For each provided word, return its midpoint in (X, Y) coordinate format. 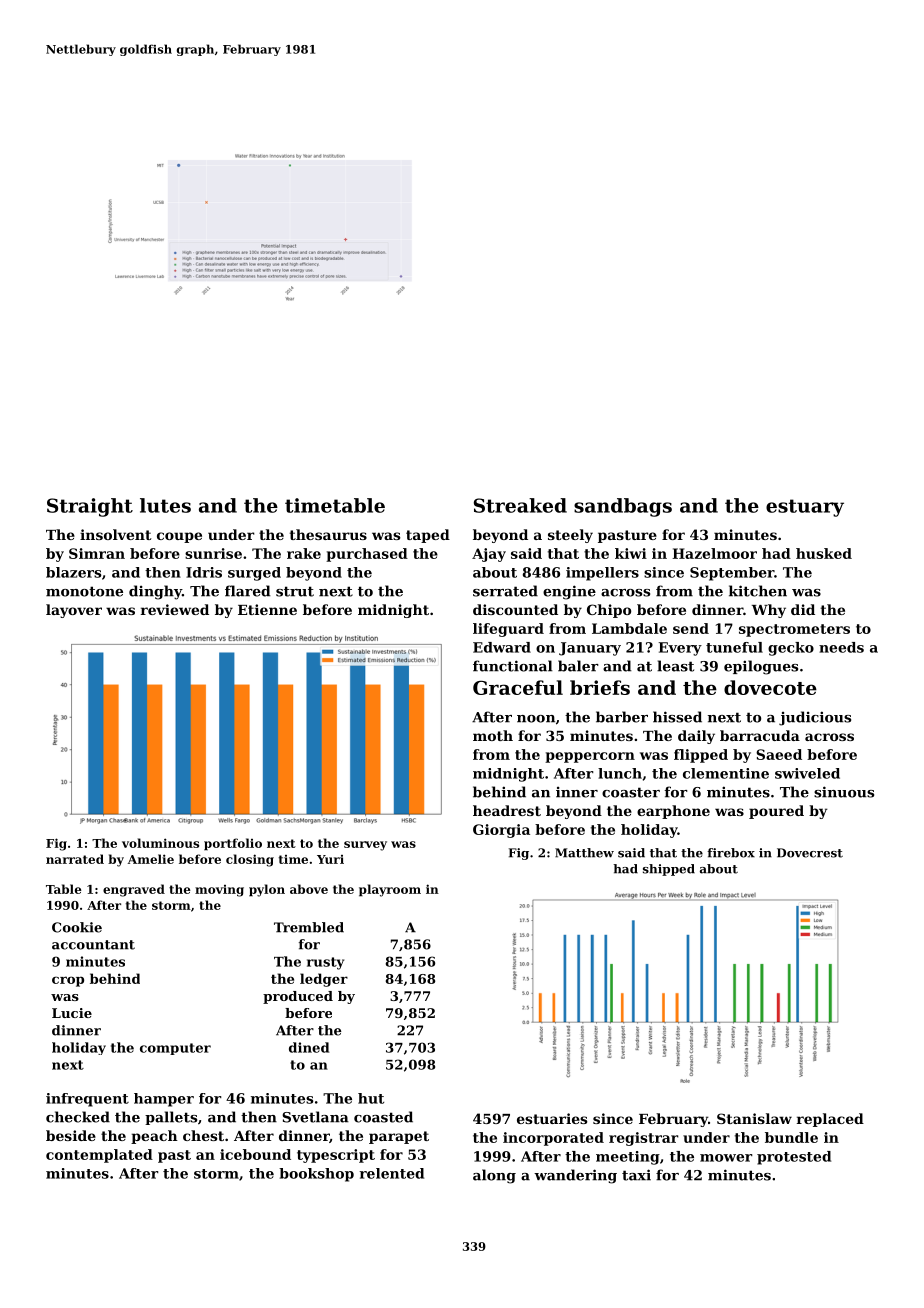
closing (250, 860)
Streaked (520, 505)
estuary (805, 508)
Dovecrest (810, 853)
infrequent (87, 1100)
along (494, 1176)
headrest (507, 810)
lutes (165, 505)
